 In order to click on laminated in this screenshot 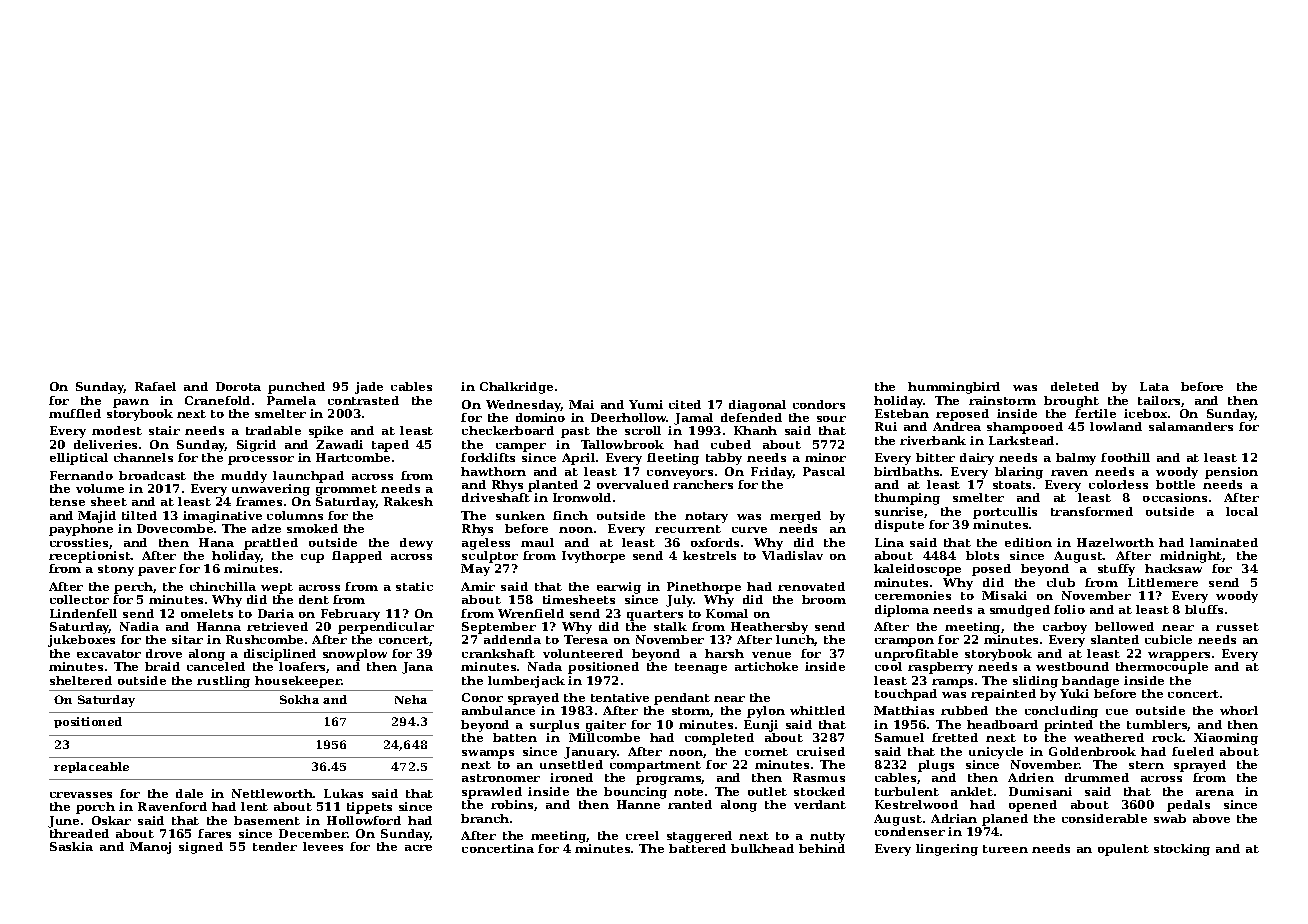, I will do `click(1224, 542)`.
